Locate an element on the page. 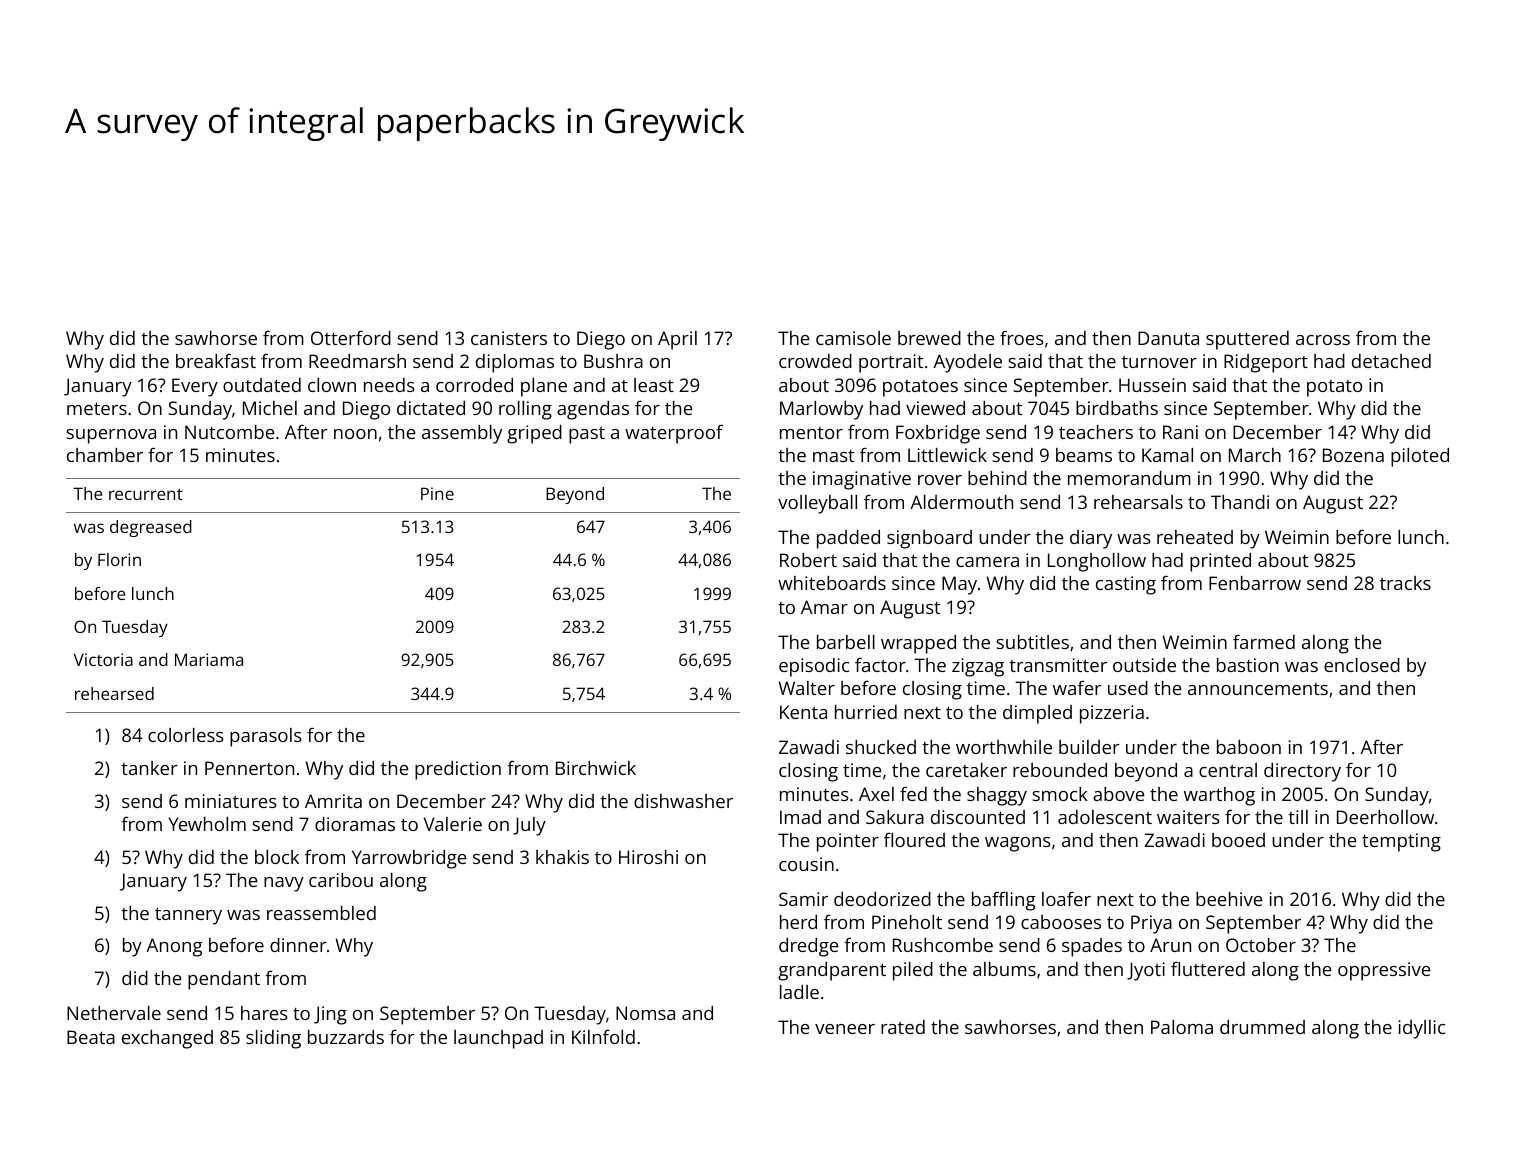 This image has width=1518, height=1173. meters is located at coordinates (97, 408).
